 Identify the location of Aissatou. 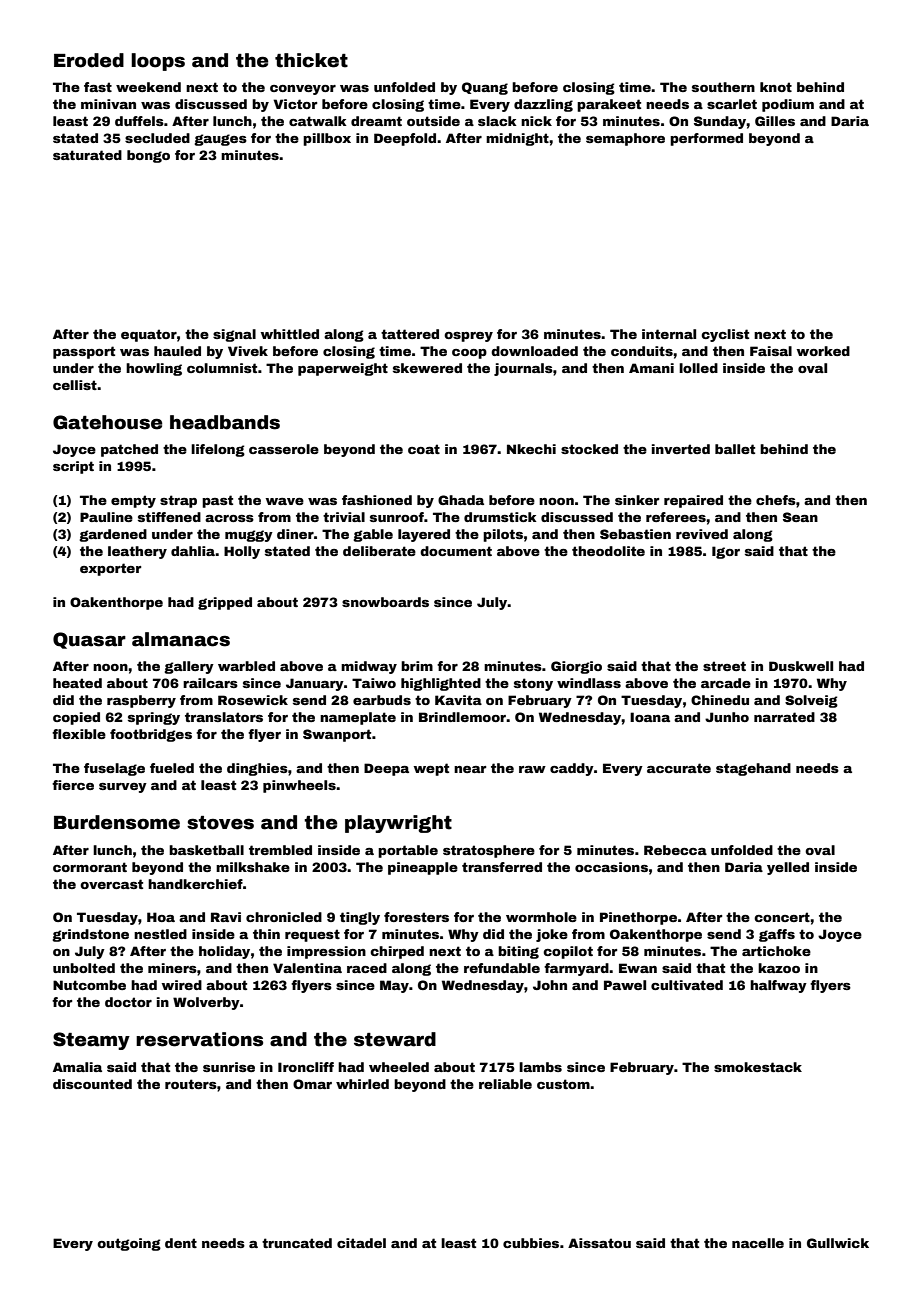
(599, 1243).
